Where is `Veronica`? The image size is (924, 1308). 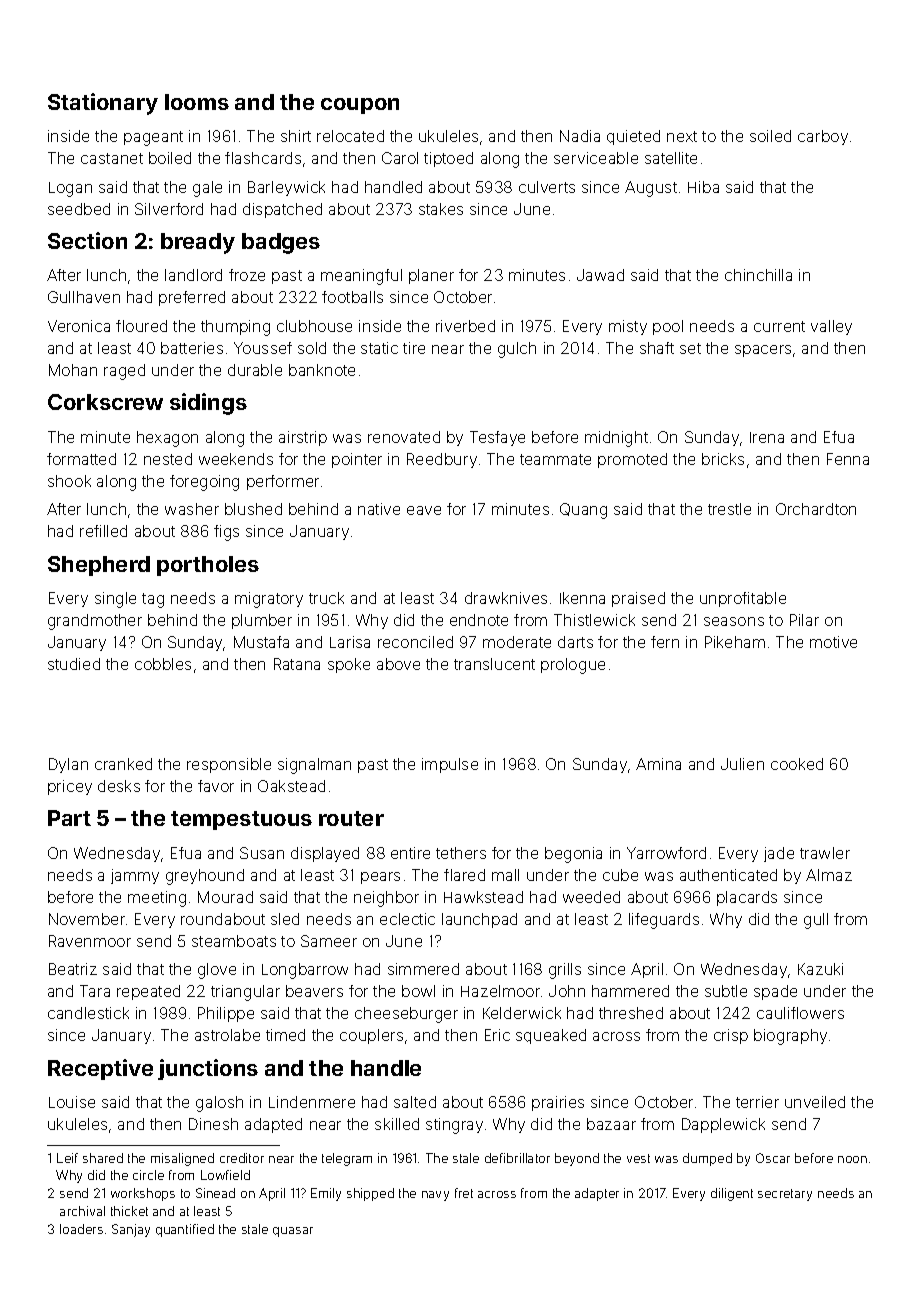
Veronica is located at coordinates (79, 326).
